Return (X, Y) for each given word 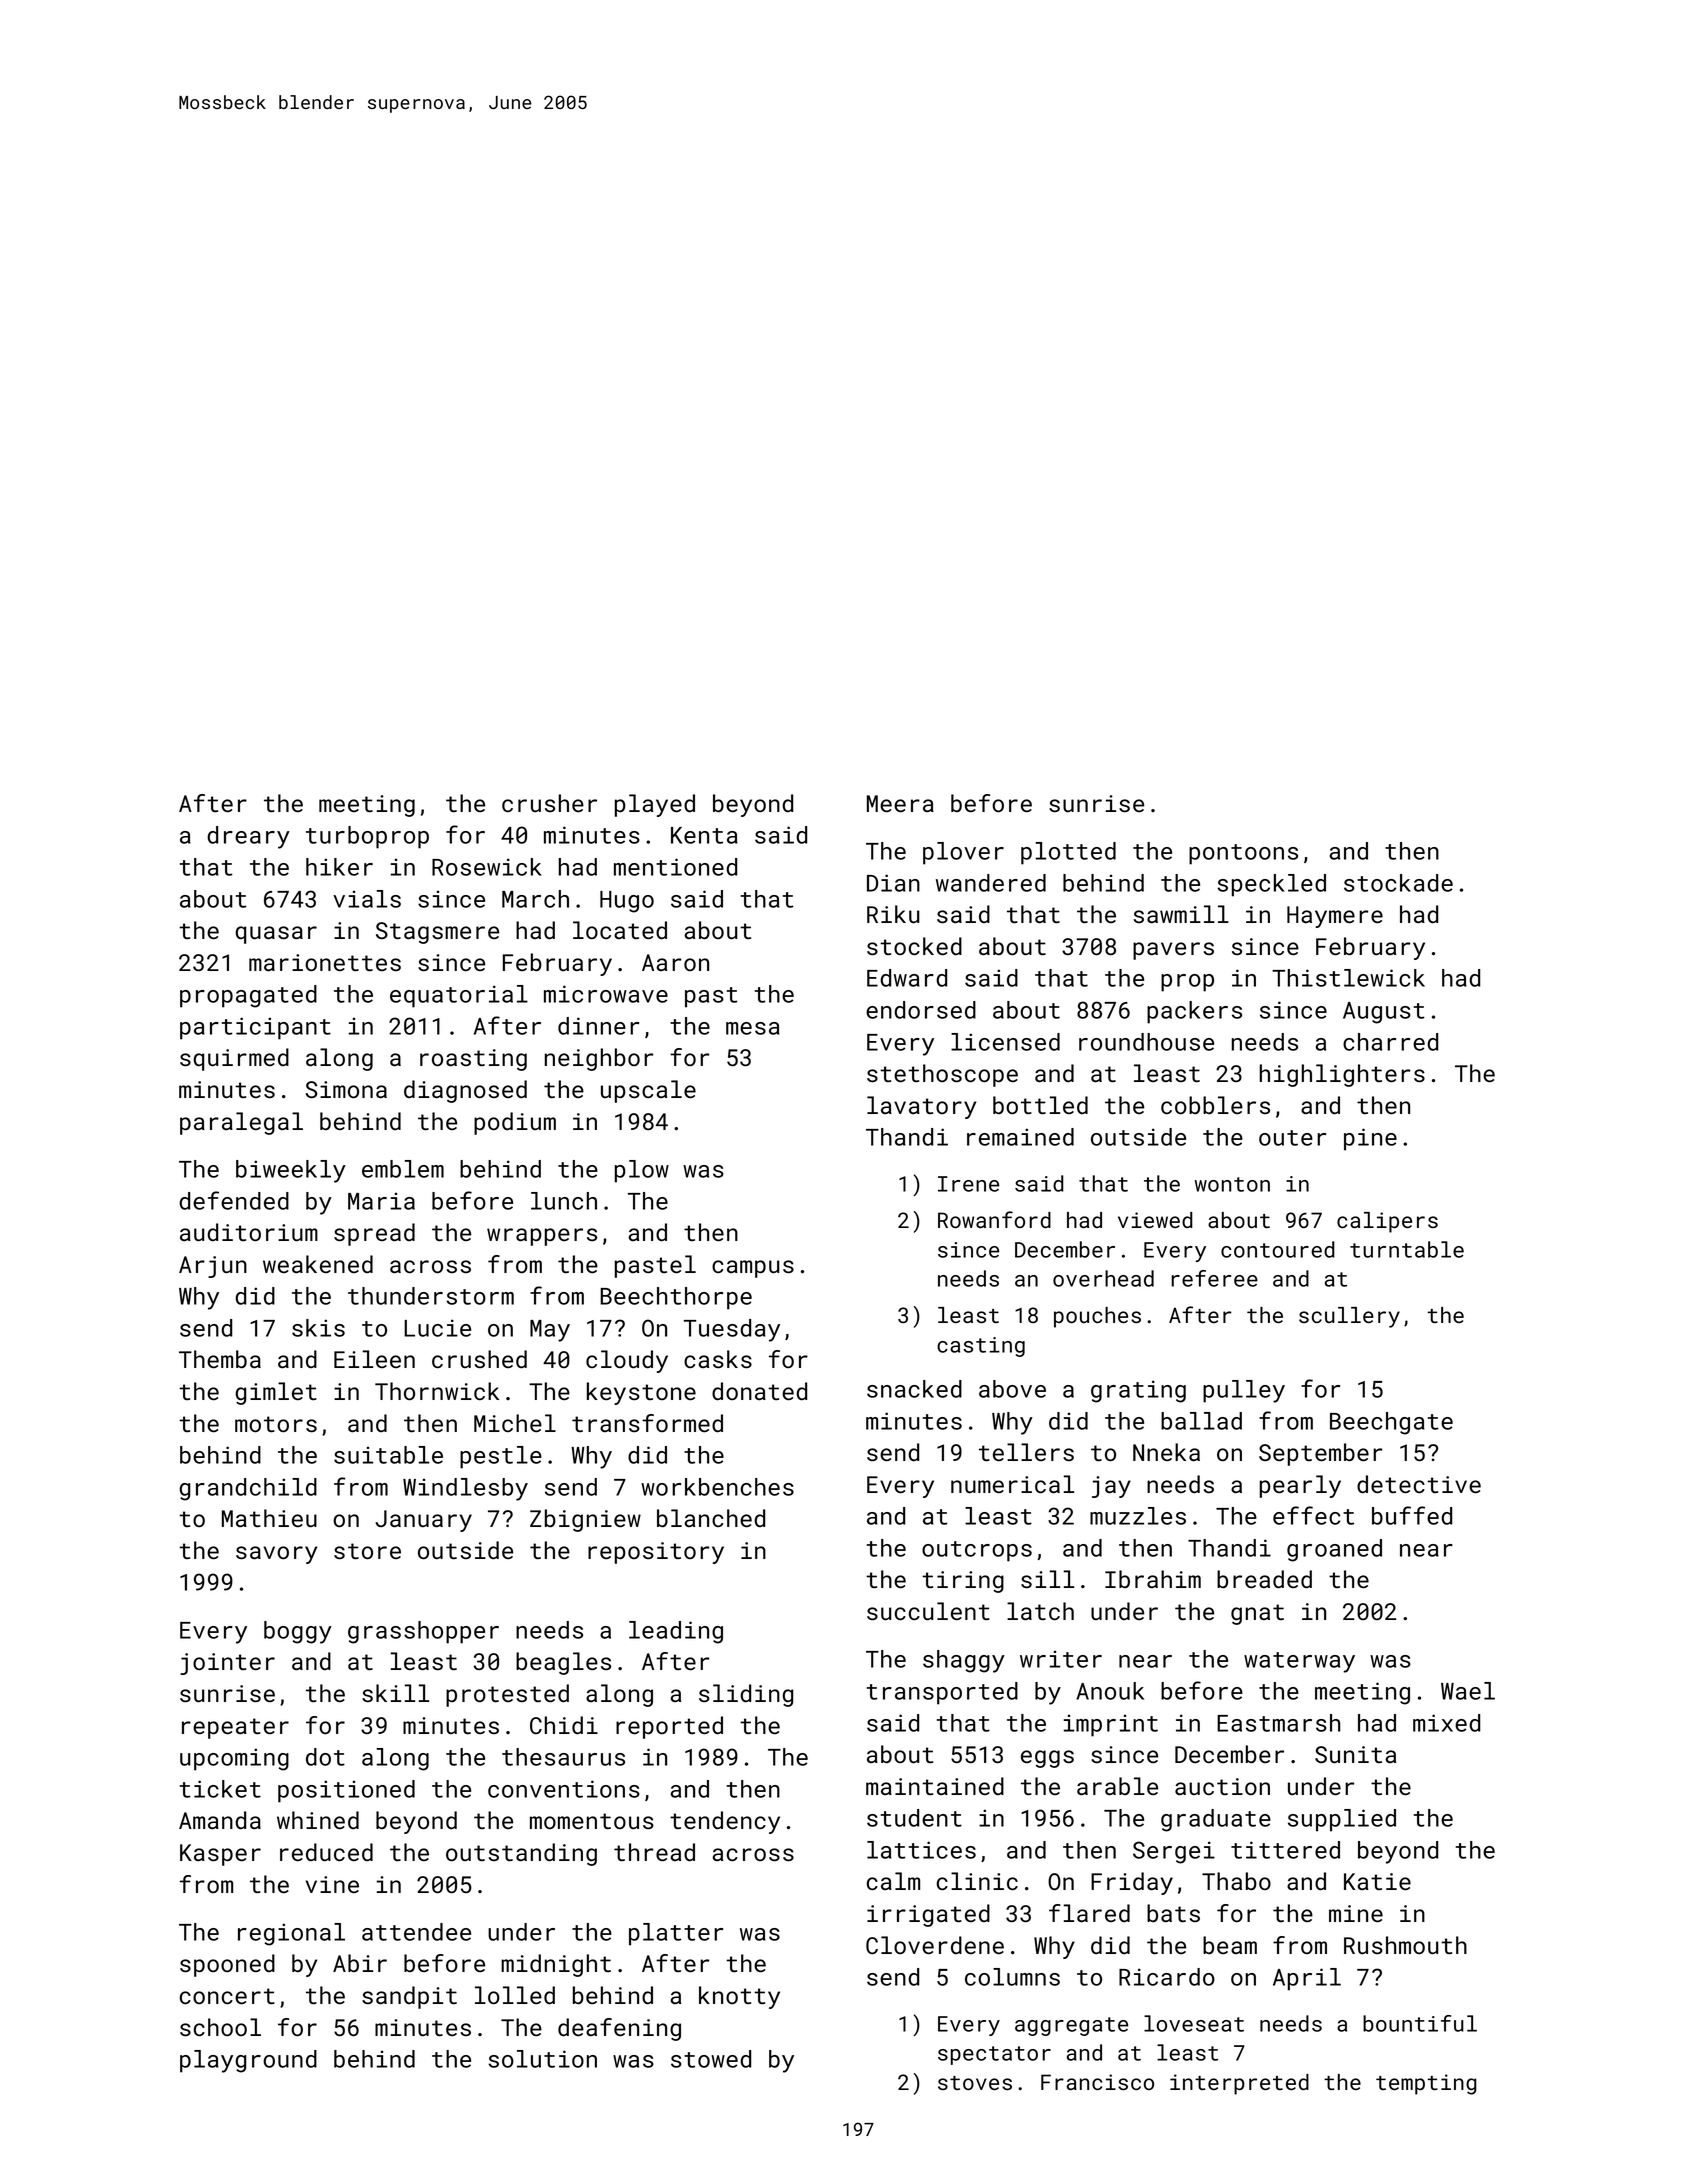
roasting (473, 1060)
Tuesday (732, 1330)
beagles (563, 1663)
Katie (1377, 1881)
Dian (893, 883)
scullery (1349, 1317)
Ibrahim (1153, 1579)
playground (248, 2061)
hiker (339, 867)
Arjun (213, 1267)
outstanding (521, 1854)
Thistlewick (1348, 978)
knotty (739, 1997)
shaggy (964, 1661)
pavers (1173, 951)
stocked (914, 946)
